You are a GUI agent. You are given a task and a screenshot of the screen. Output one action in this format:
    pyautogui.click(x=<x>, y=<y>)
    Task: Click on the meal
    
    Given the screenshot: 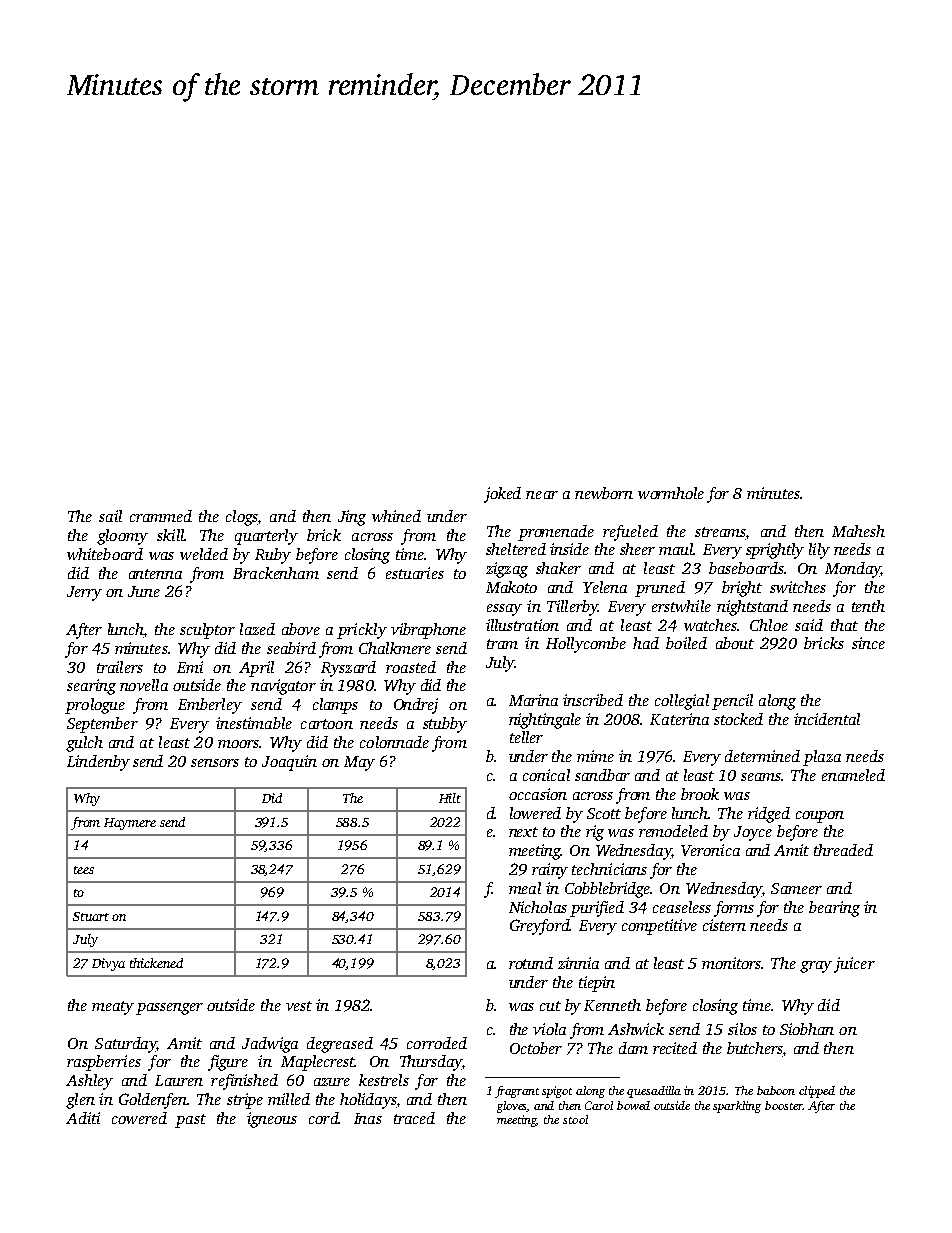 What is the action you would take?
    pyautogui.click(x=525, y=888)
